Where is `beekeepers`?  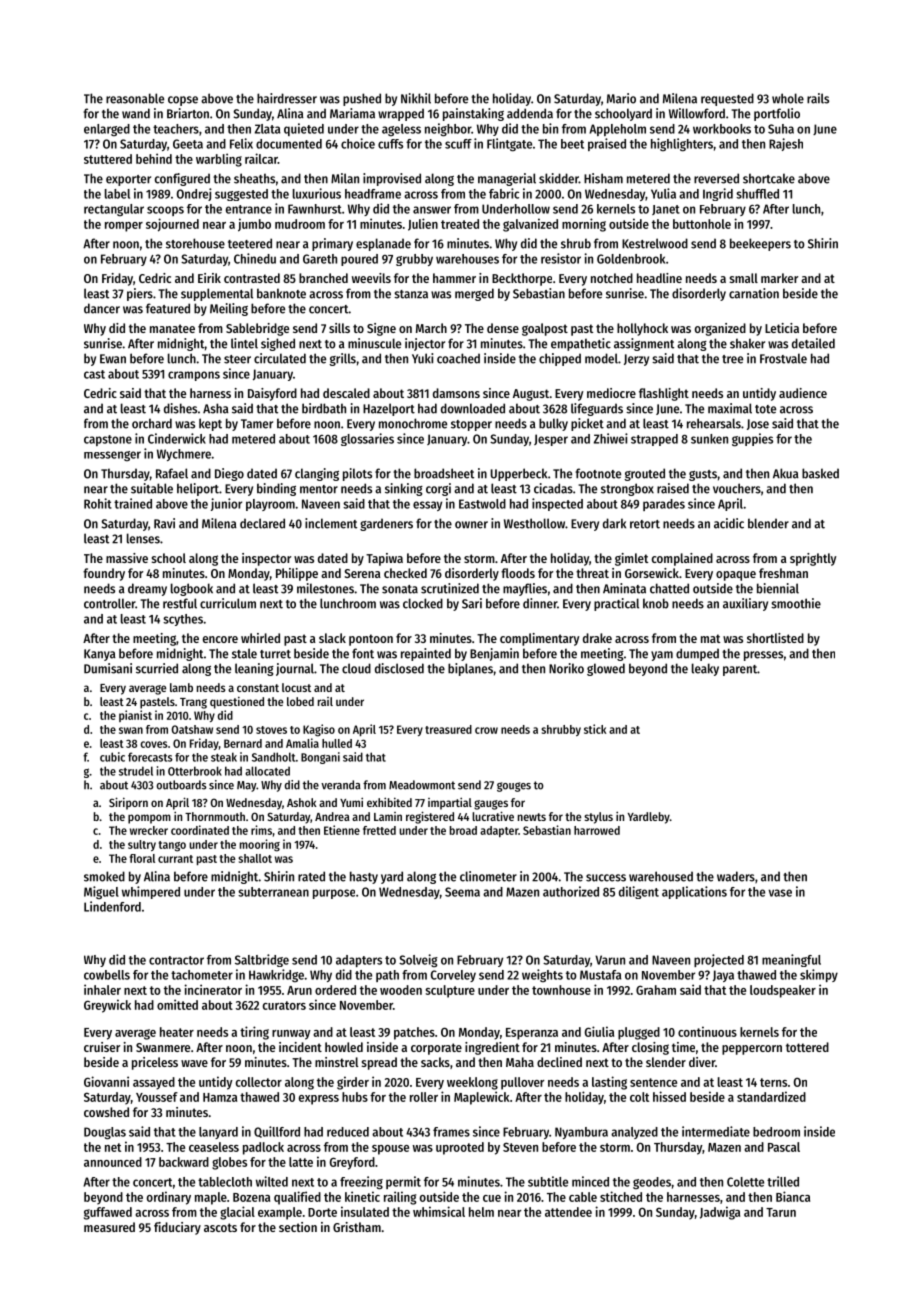 beekeepers is located at coordinates (760, 244).
